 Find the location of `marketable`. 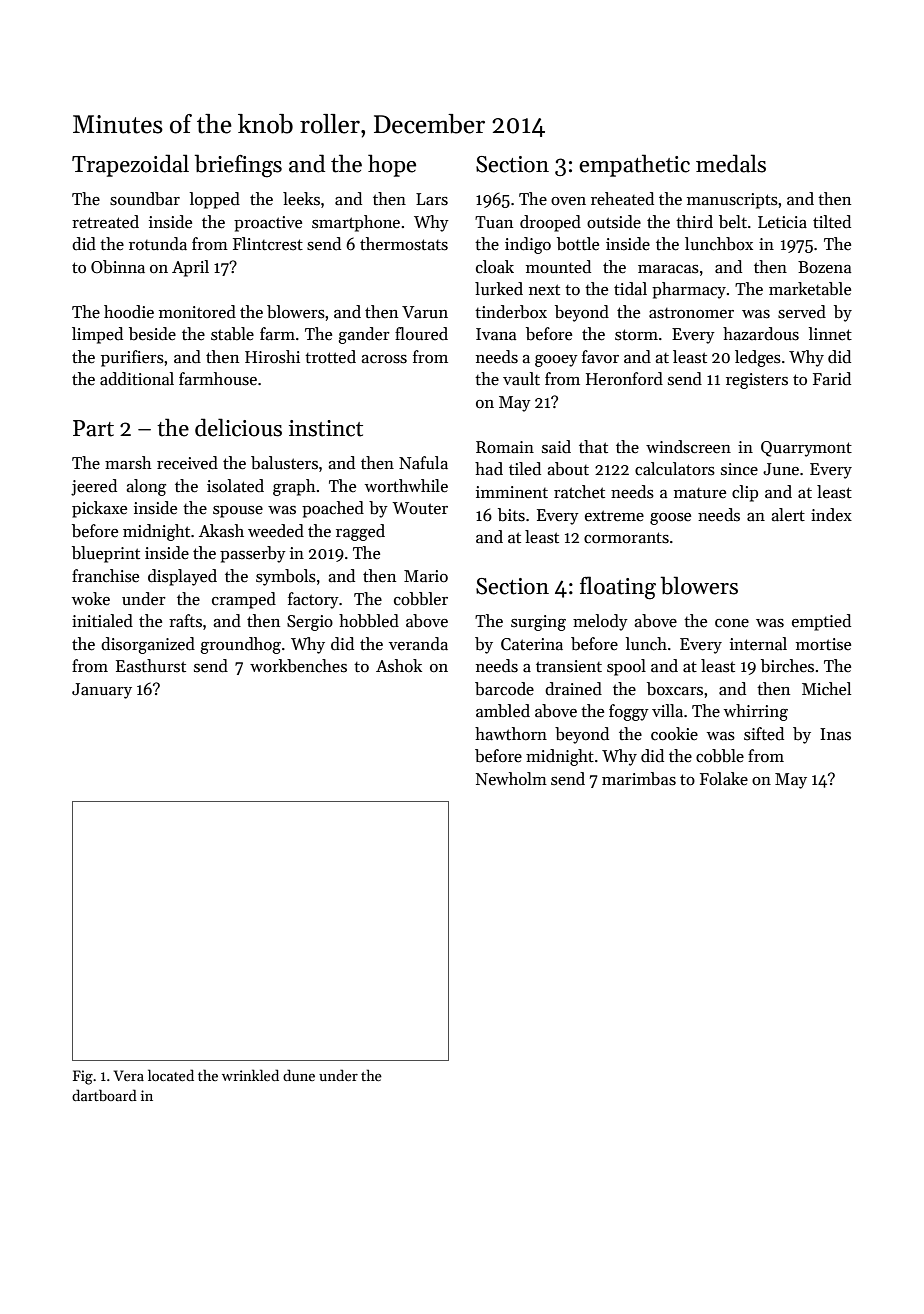

marketable is located at coordinates (810, 289).
